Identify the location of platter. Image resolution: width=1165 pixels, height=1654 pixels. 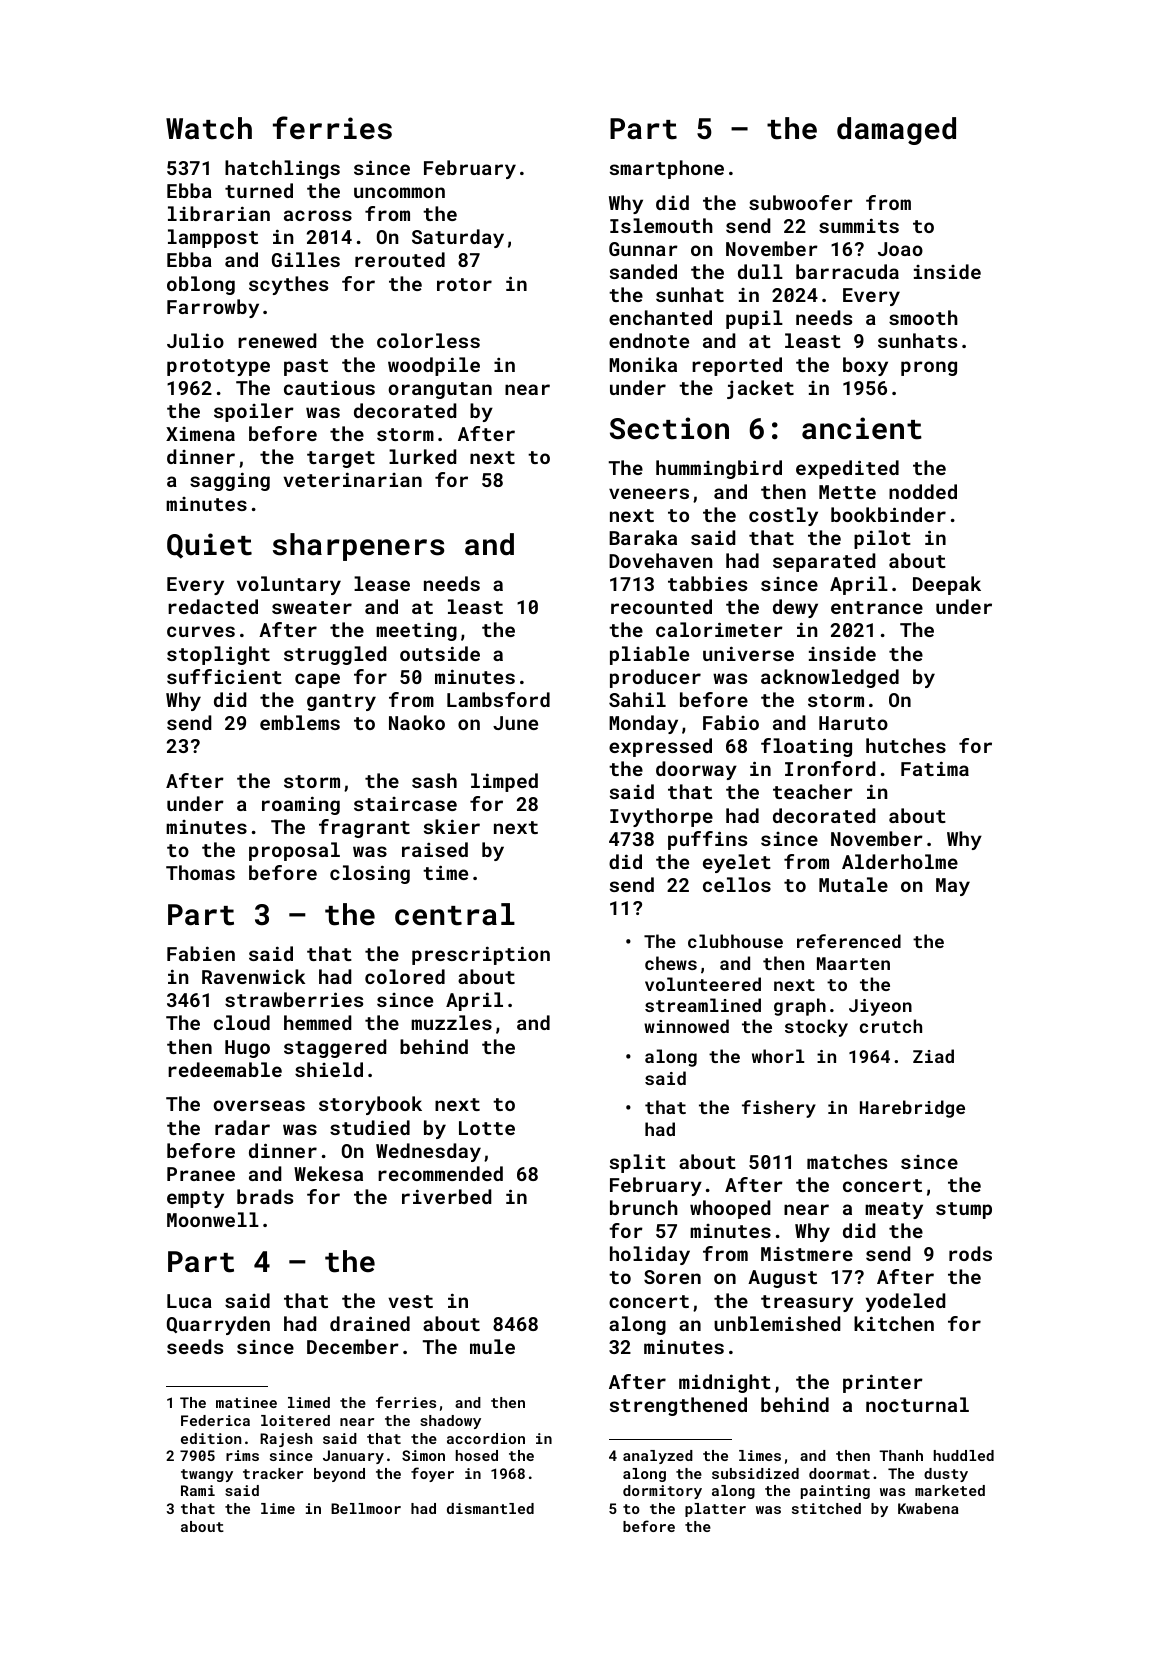
(715, 1510).
